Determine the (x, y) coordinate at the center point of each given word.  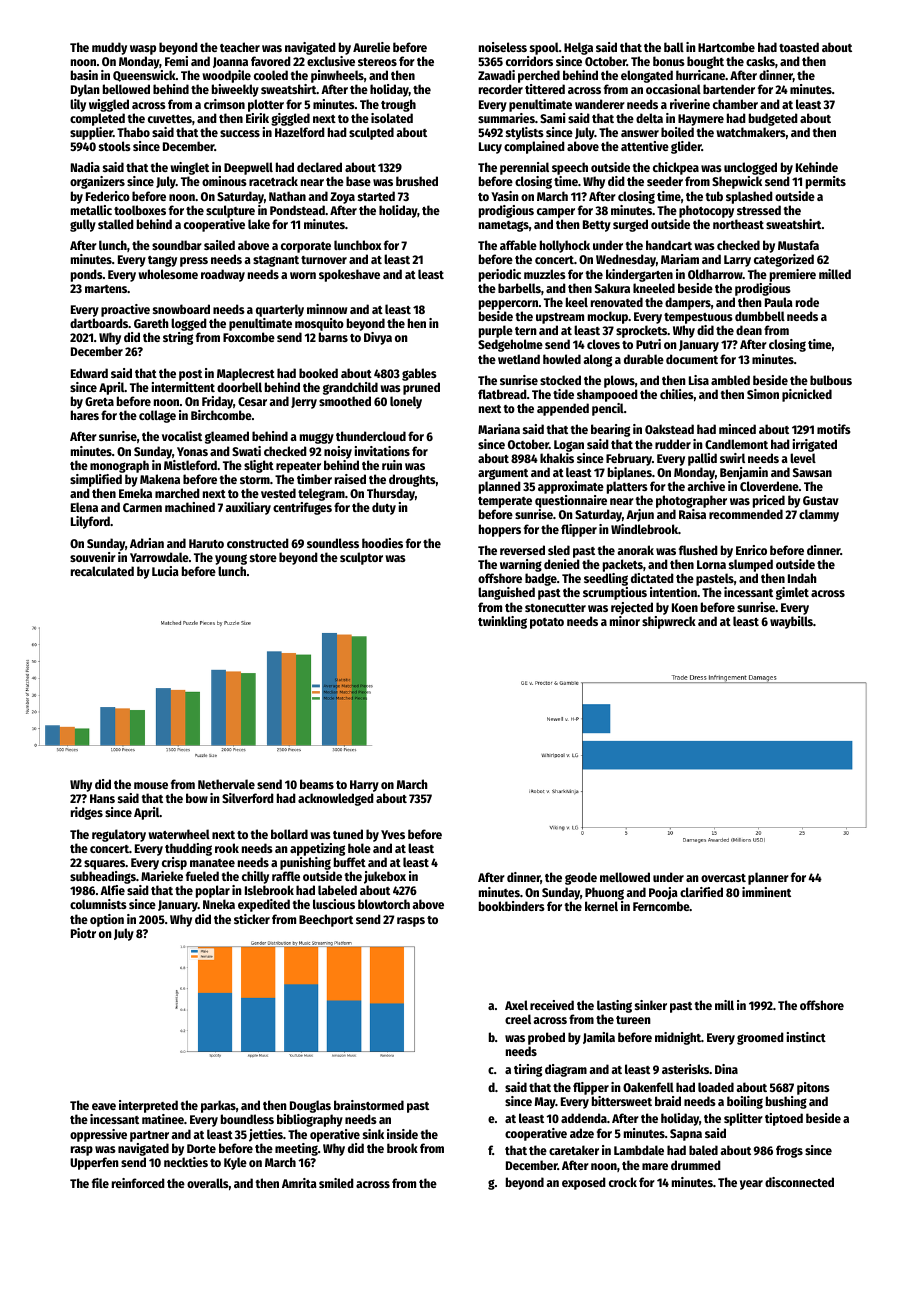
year (751, 1185)
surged (630, 225)
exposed (584, 1183)
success (240, 133)
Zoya (342, 198)
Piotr (83, 933)
